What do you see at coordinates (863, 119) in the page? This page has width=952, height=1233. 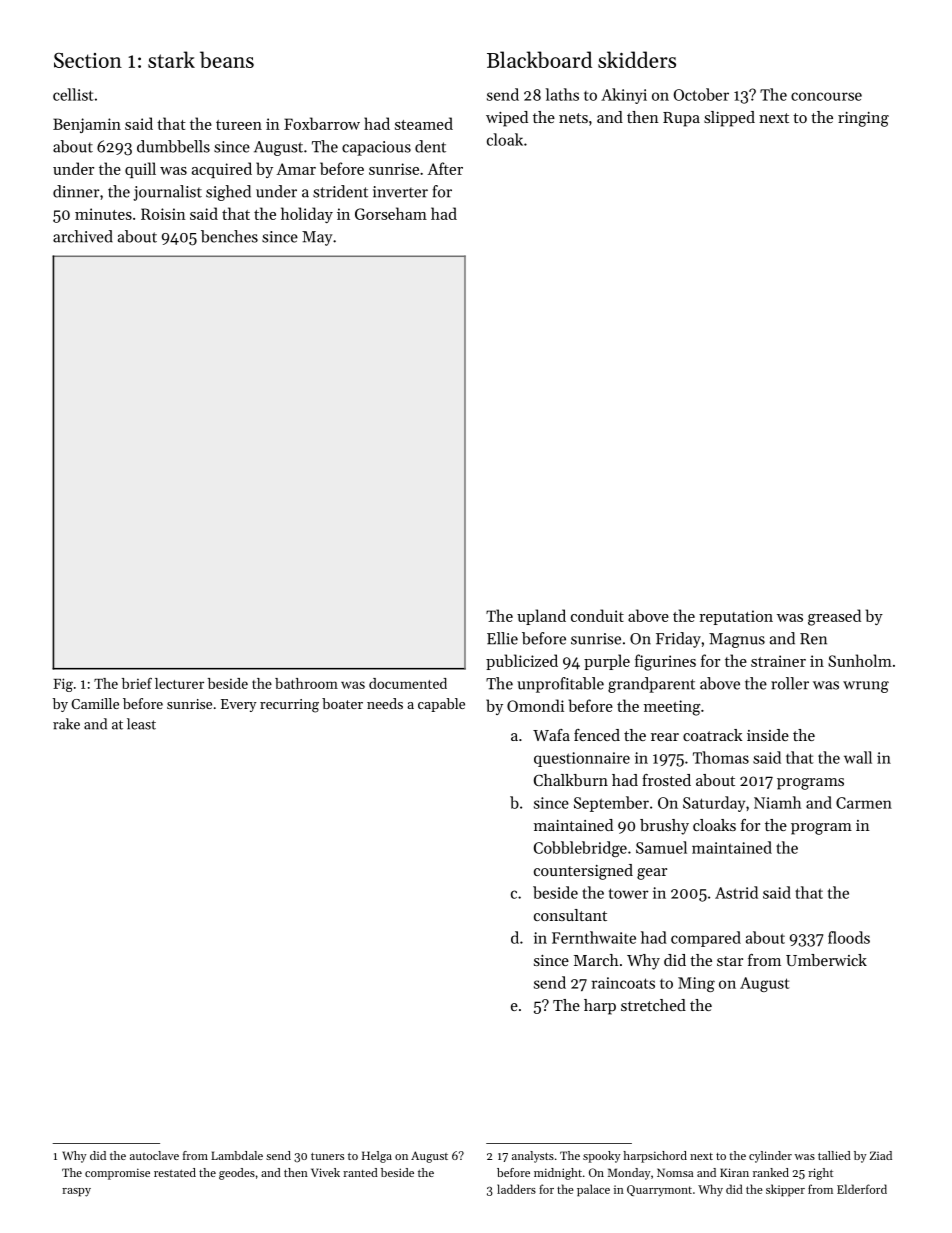 I see `ringing` at bounding box center [863, 119].
